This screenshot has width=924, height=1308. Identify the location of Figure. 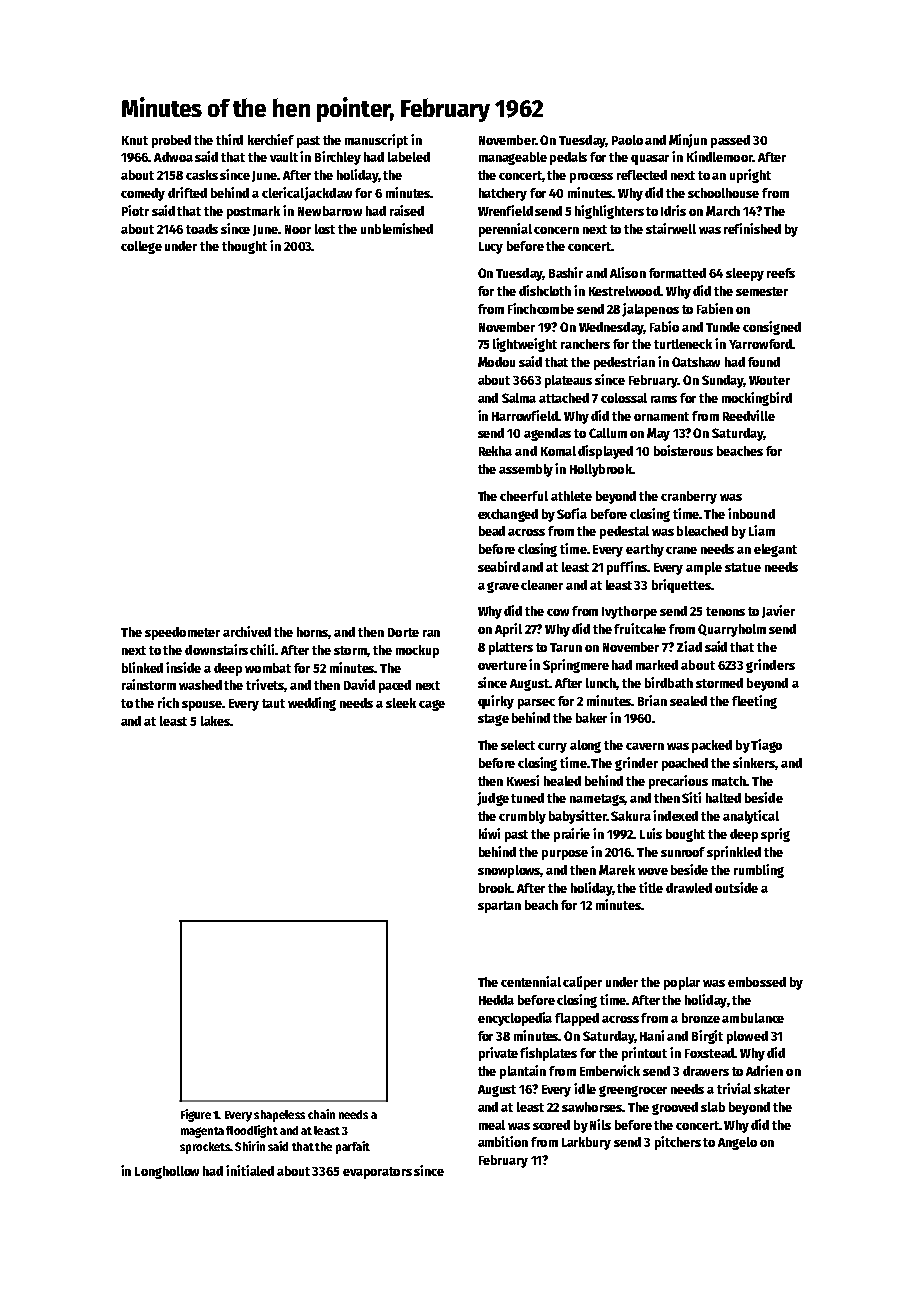
(196, 1115).
